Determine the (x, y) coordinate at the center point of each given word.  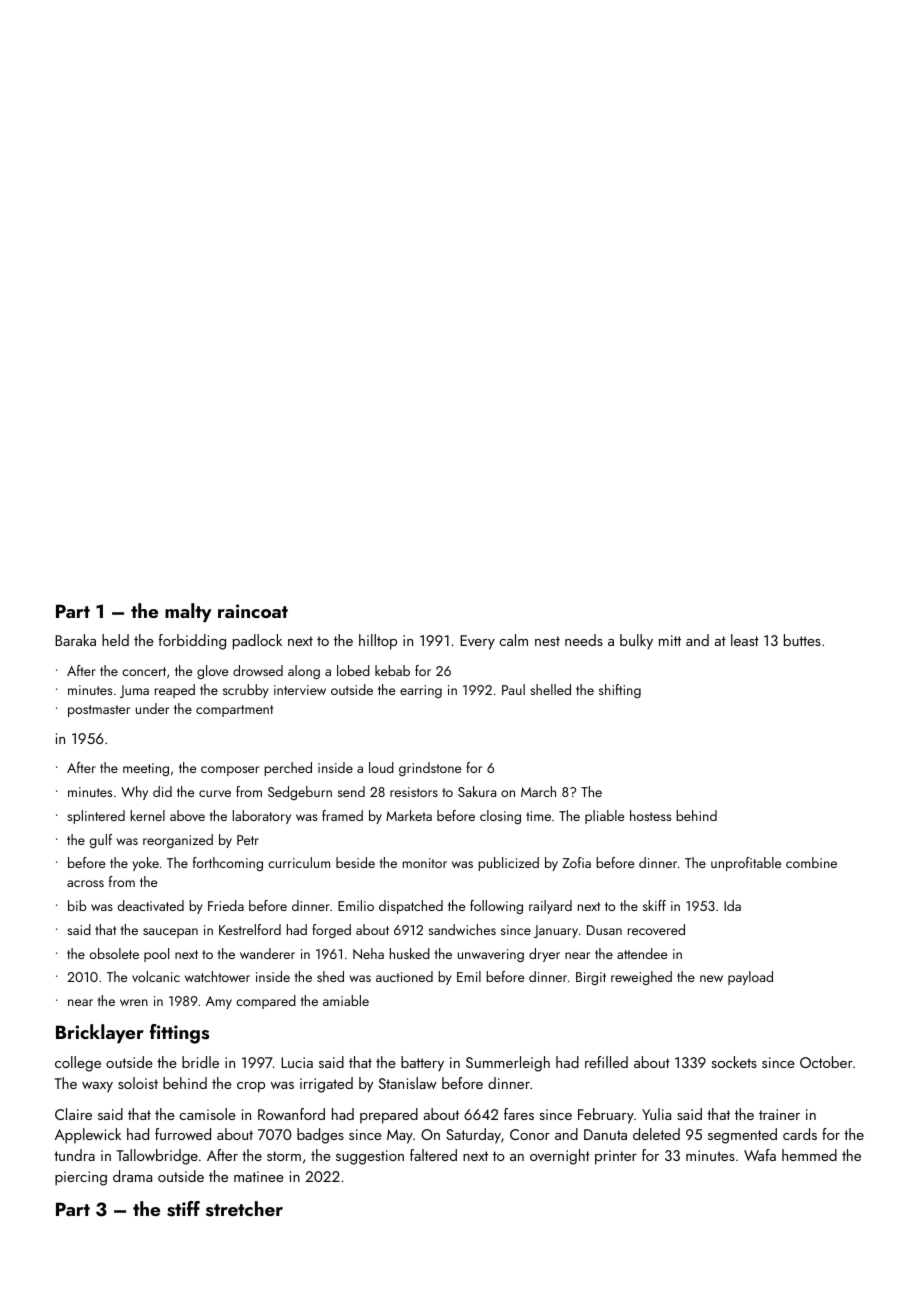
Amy (219, 1002)
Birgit (591, 978)
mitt (670, 640)
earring (421, 691)
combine (811, 862)
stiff (183, 1209)
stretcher (244, 1209)
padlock (257, 642)
